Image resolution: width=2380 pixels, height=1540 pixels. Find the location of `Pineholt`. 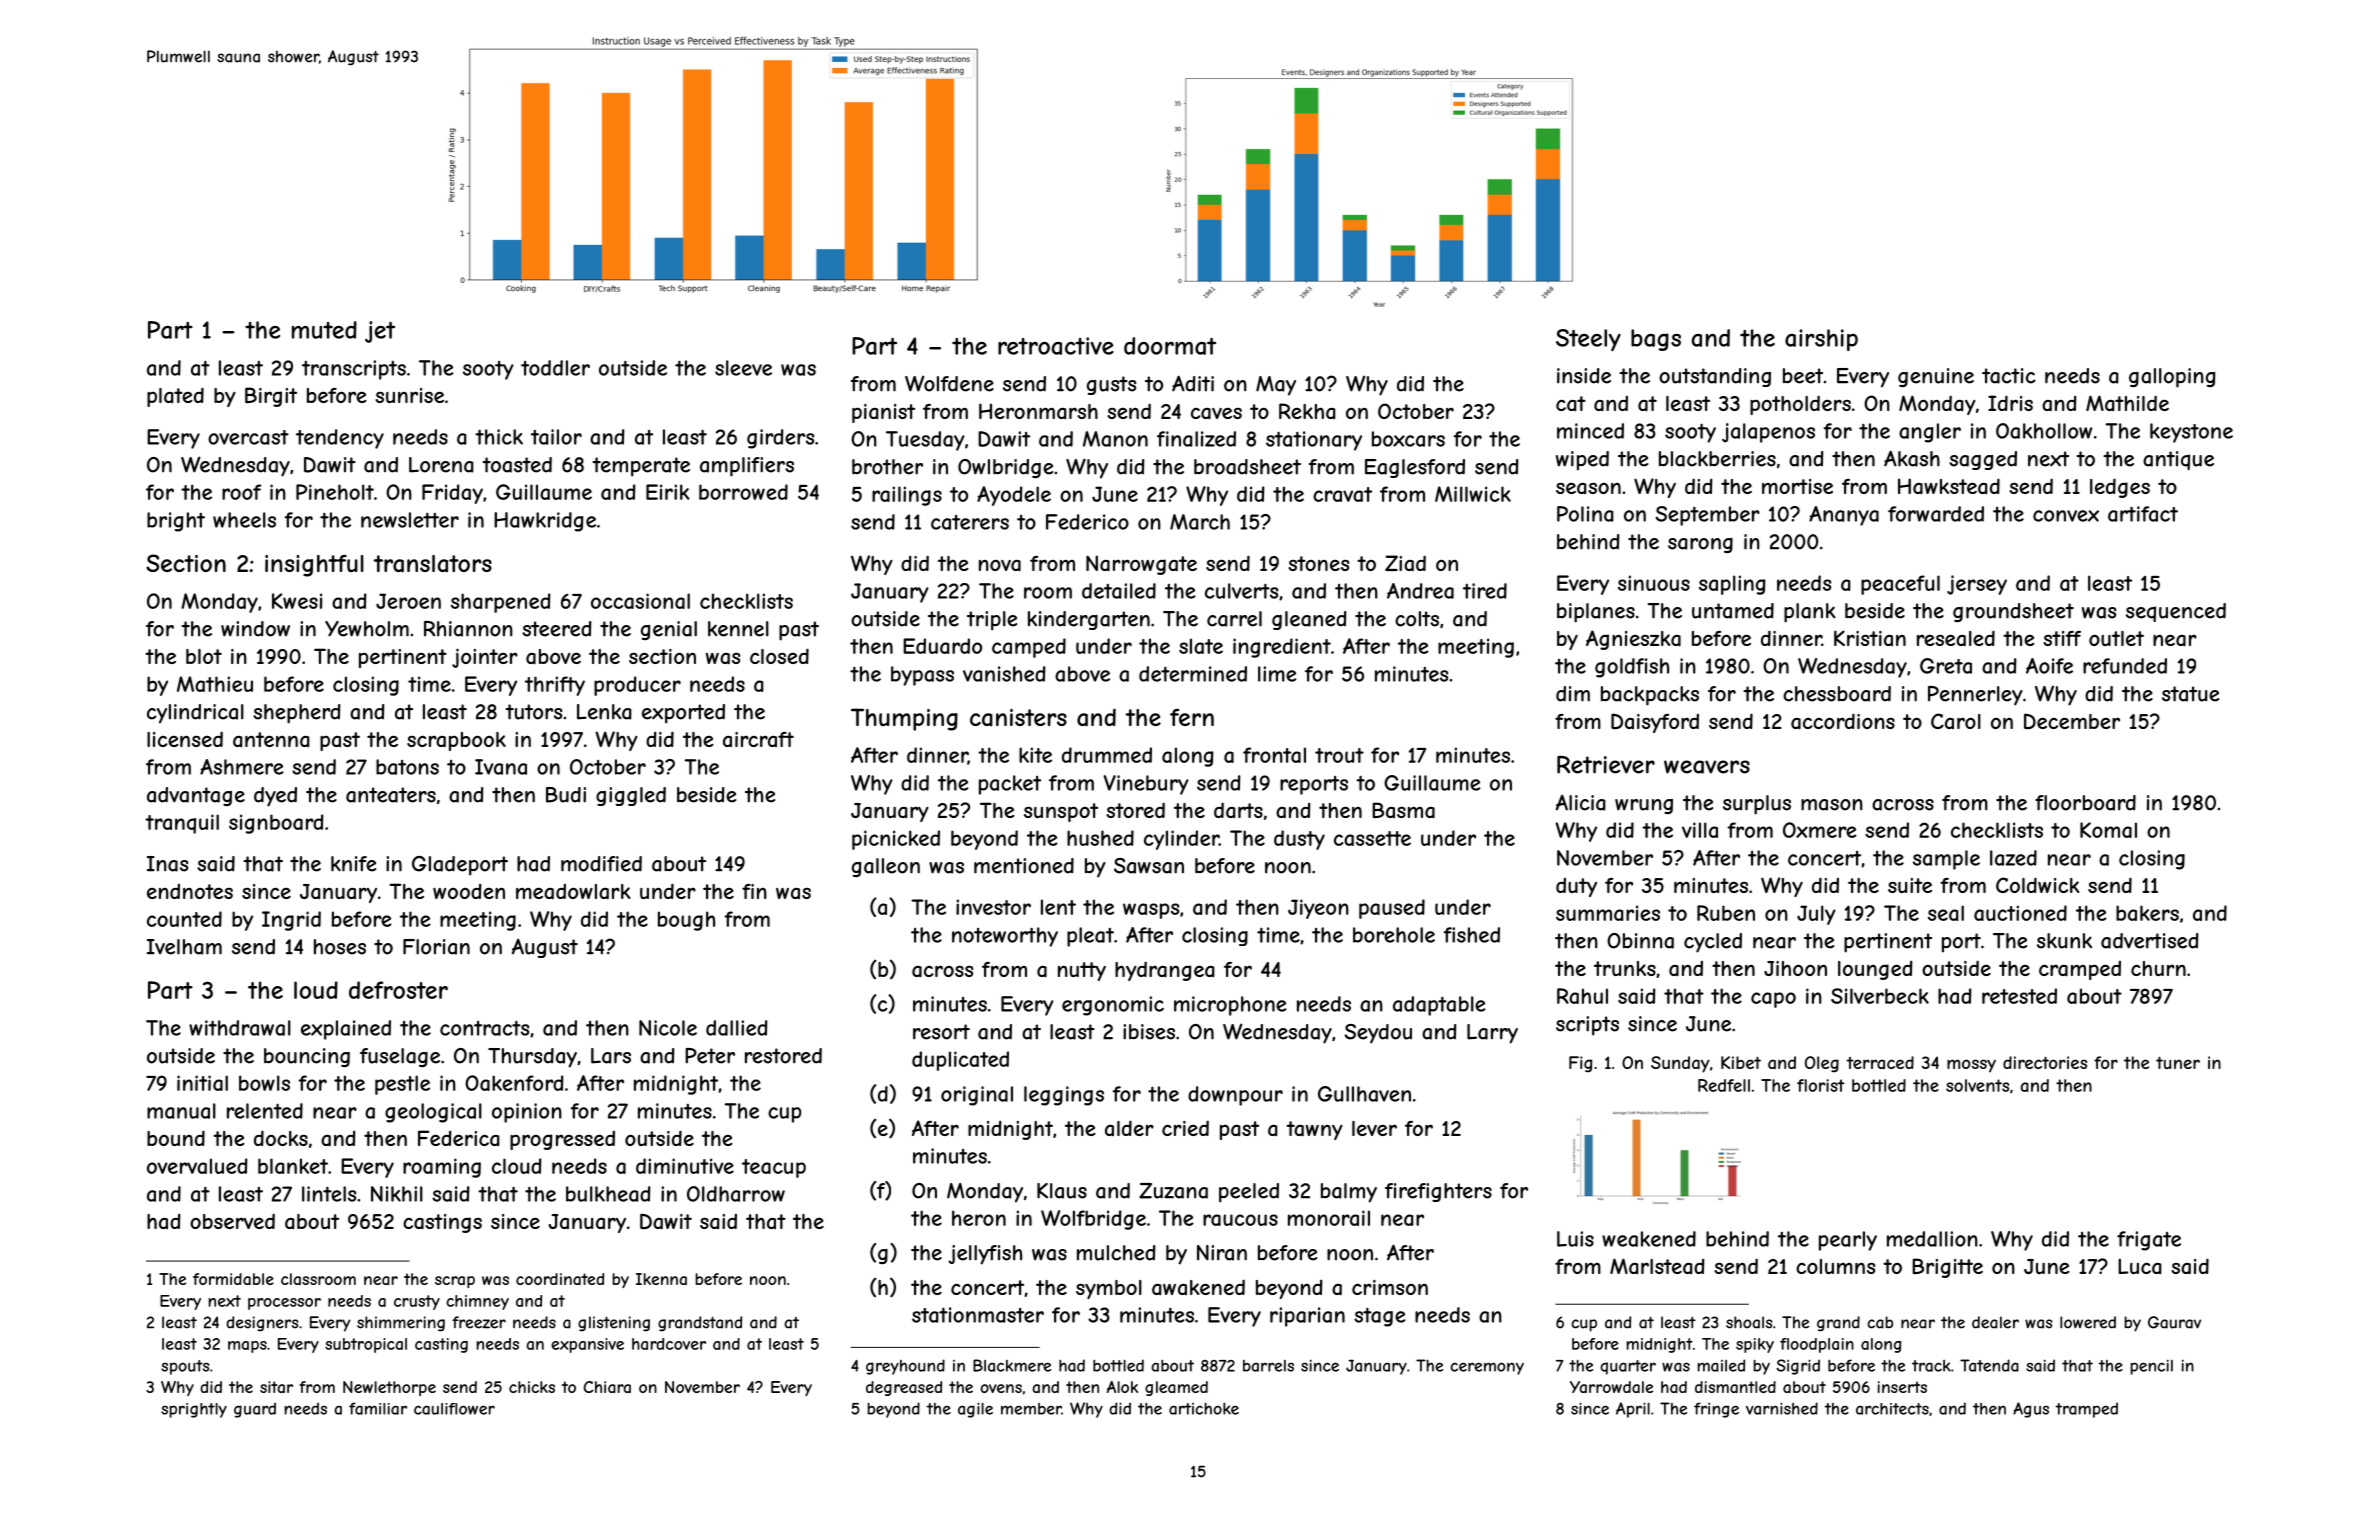

Pineholt is located at coordinates (335, 492).
